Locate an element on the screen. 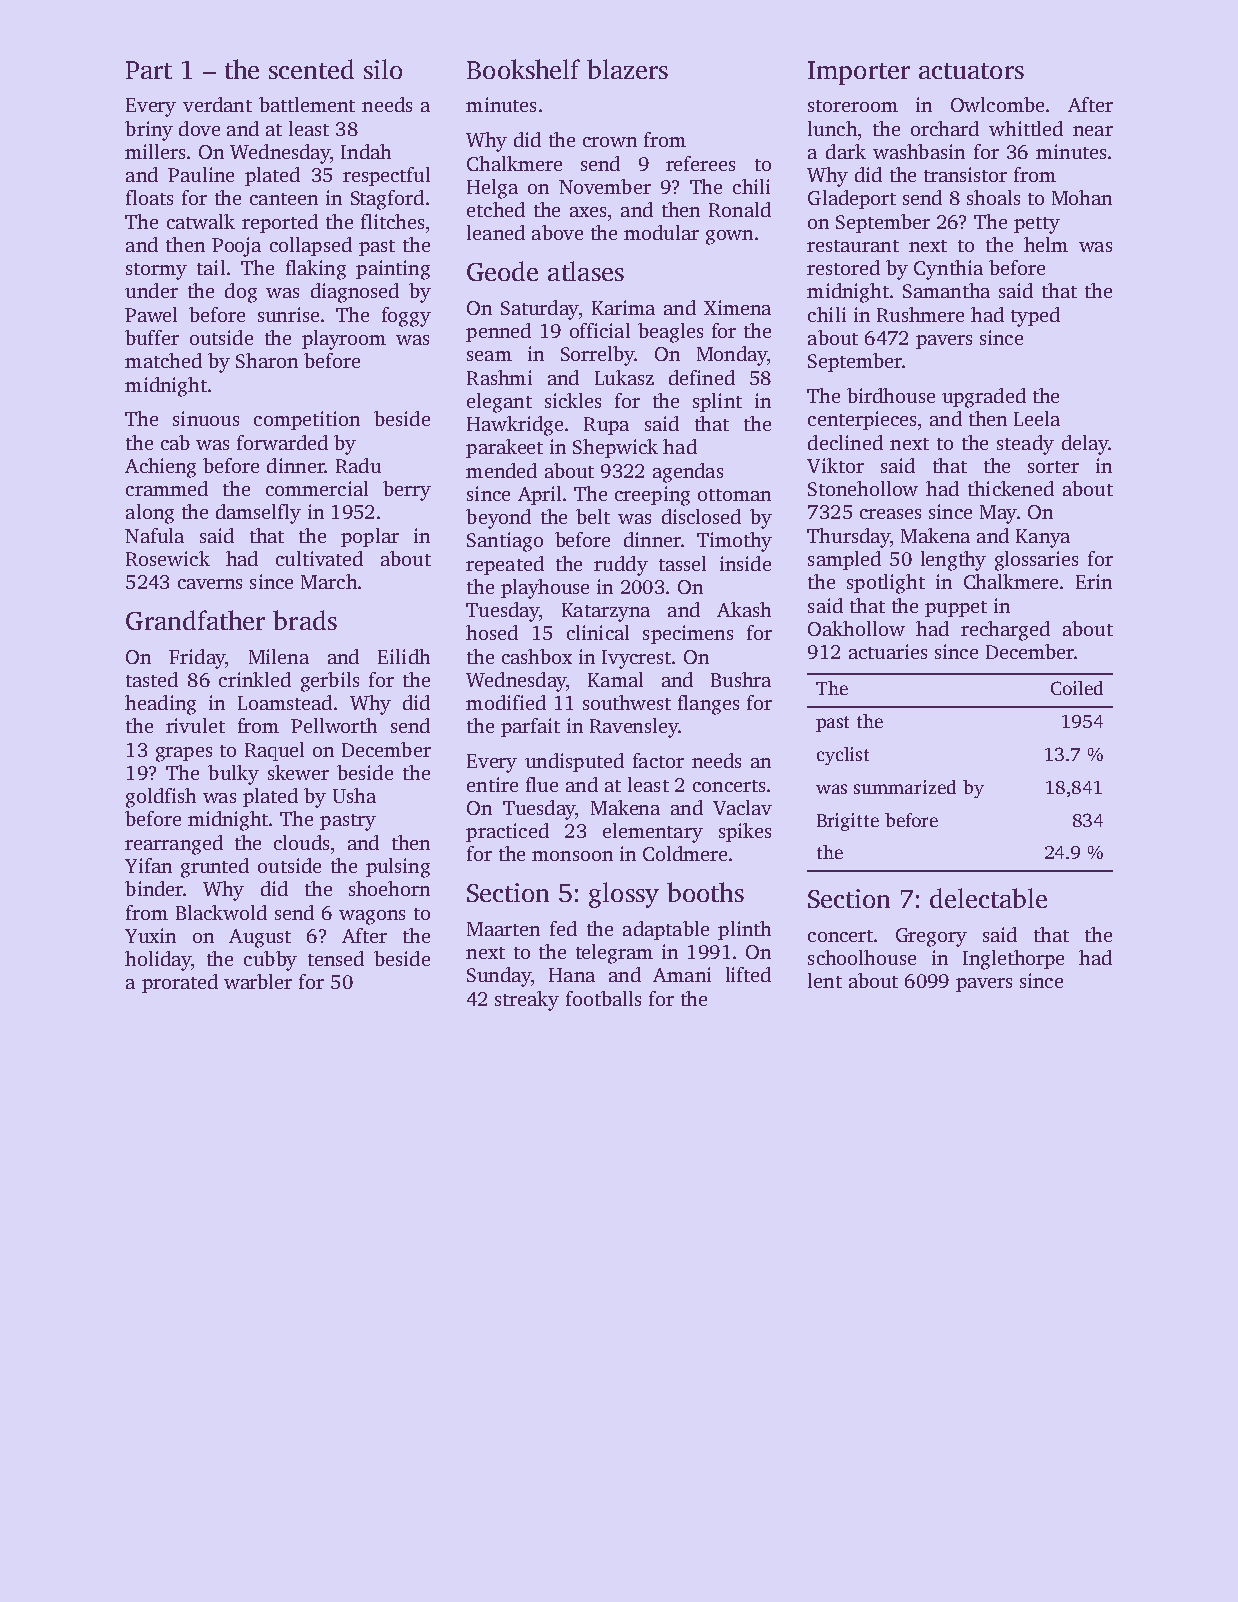 The image size is (1238, 1602). Saturday is located at coordinates (540, 310).
